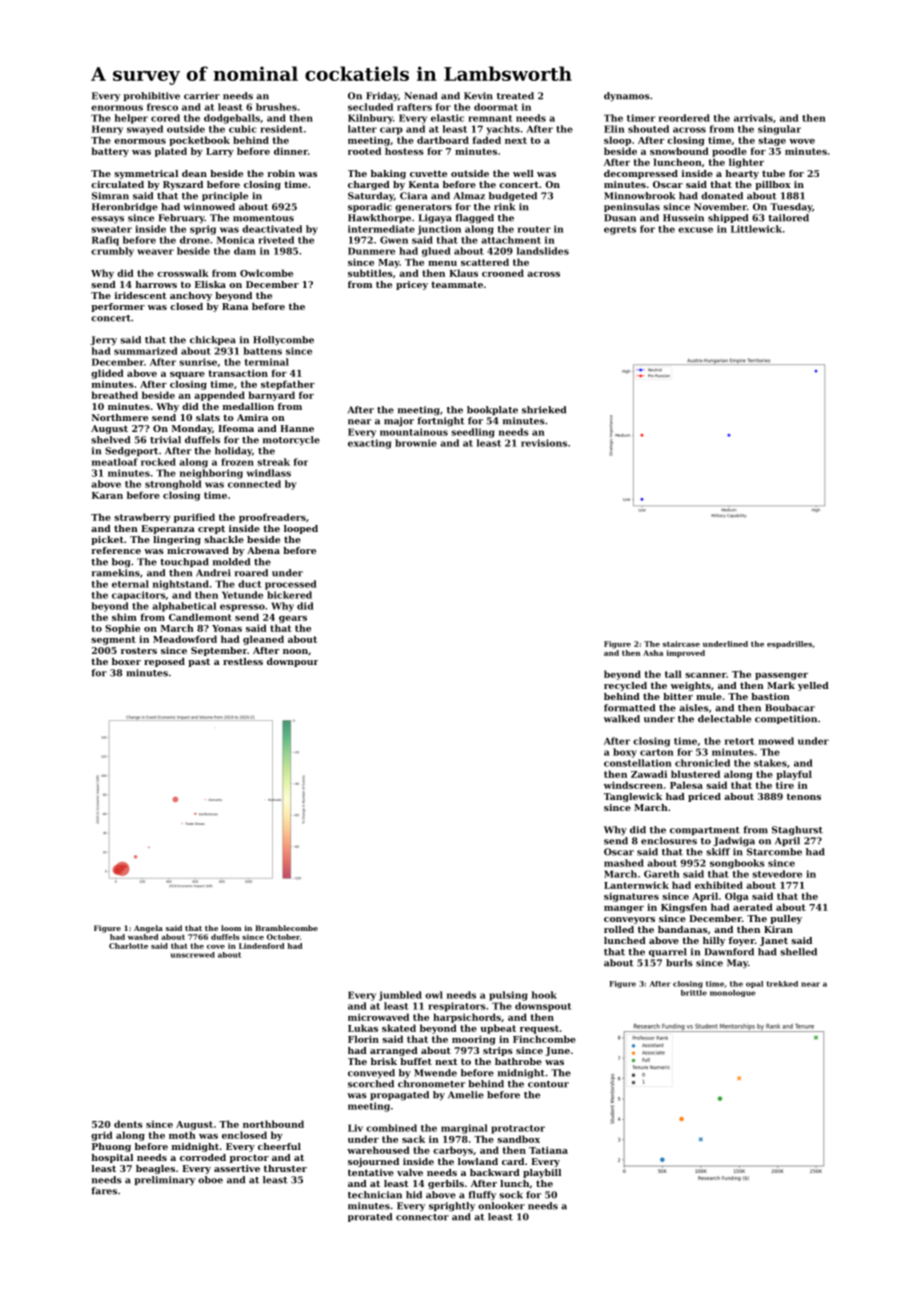 This document has width=924, height=1308. What do you see at coordinates (542, 1173) in the document?
I see `playbill` at bounding box center [542, 1173].
